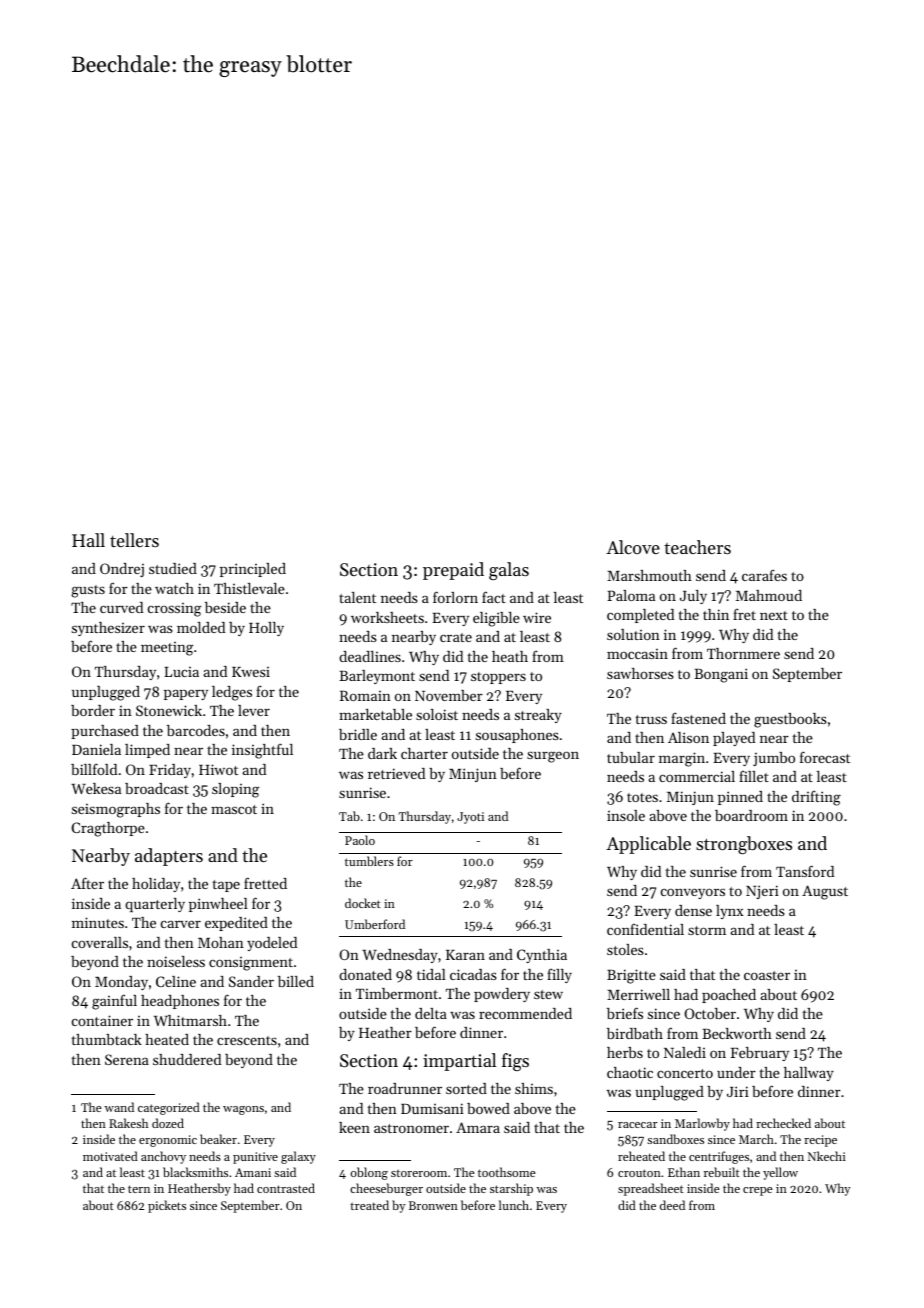  I want to click on pickets, so click(167, 1206).
